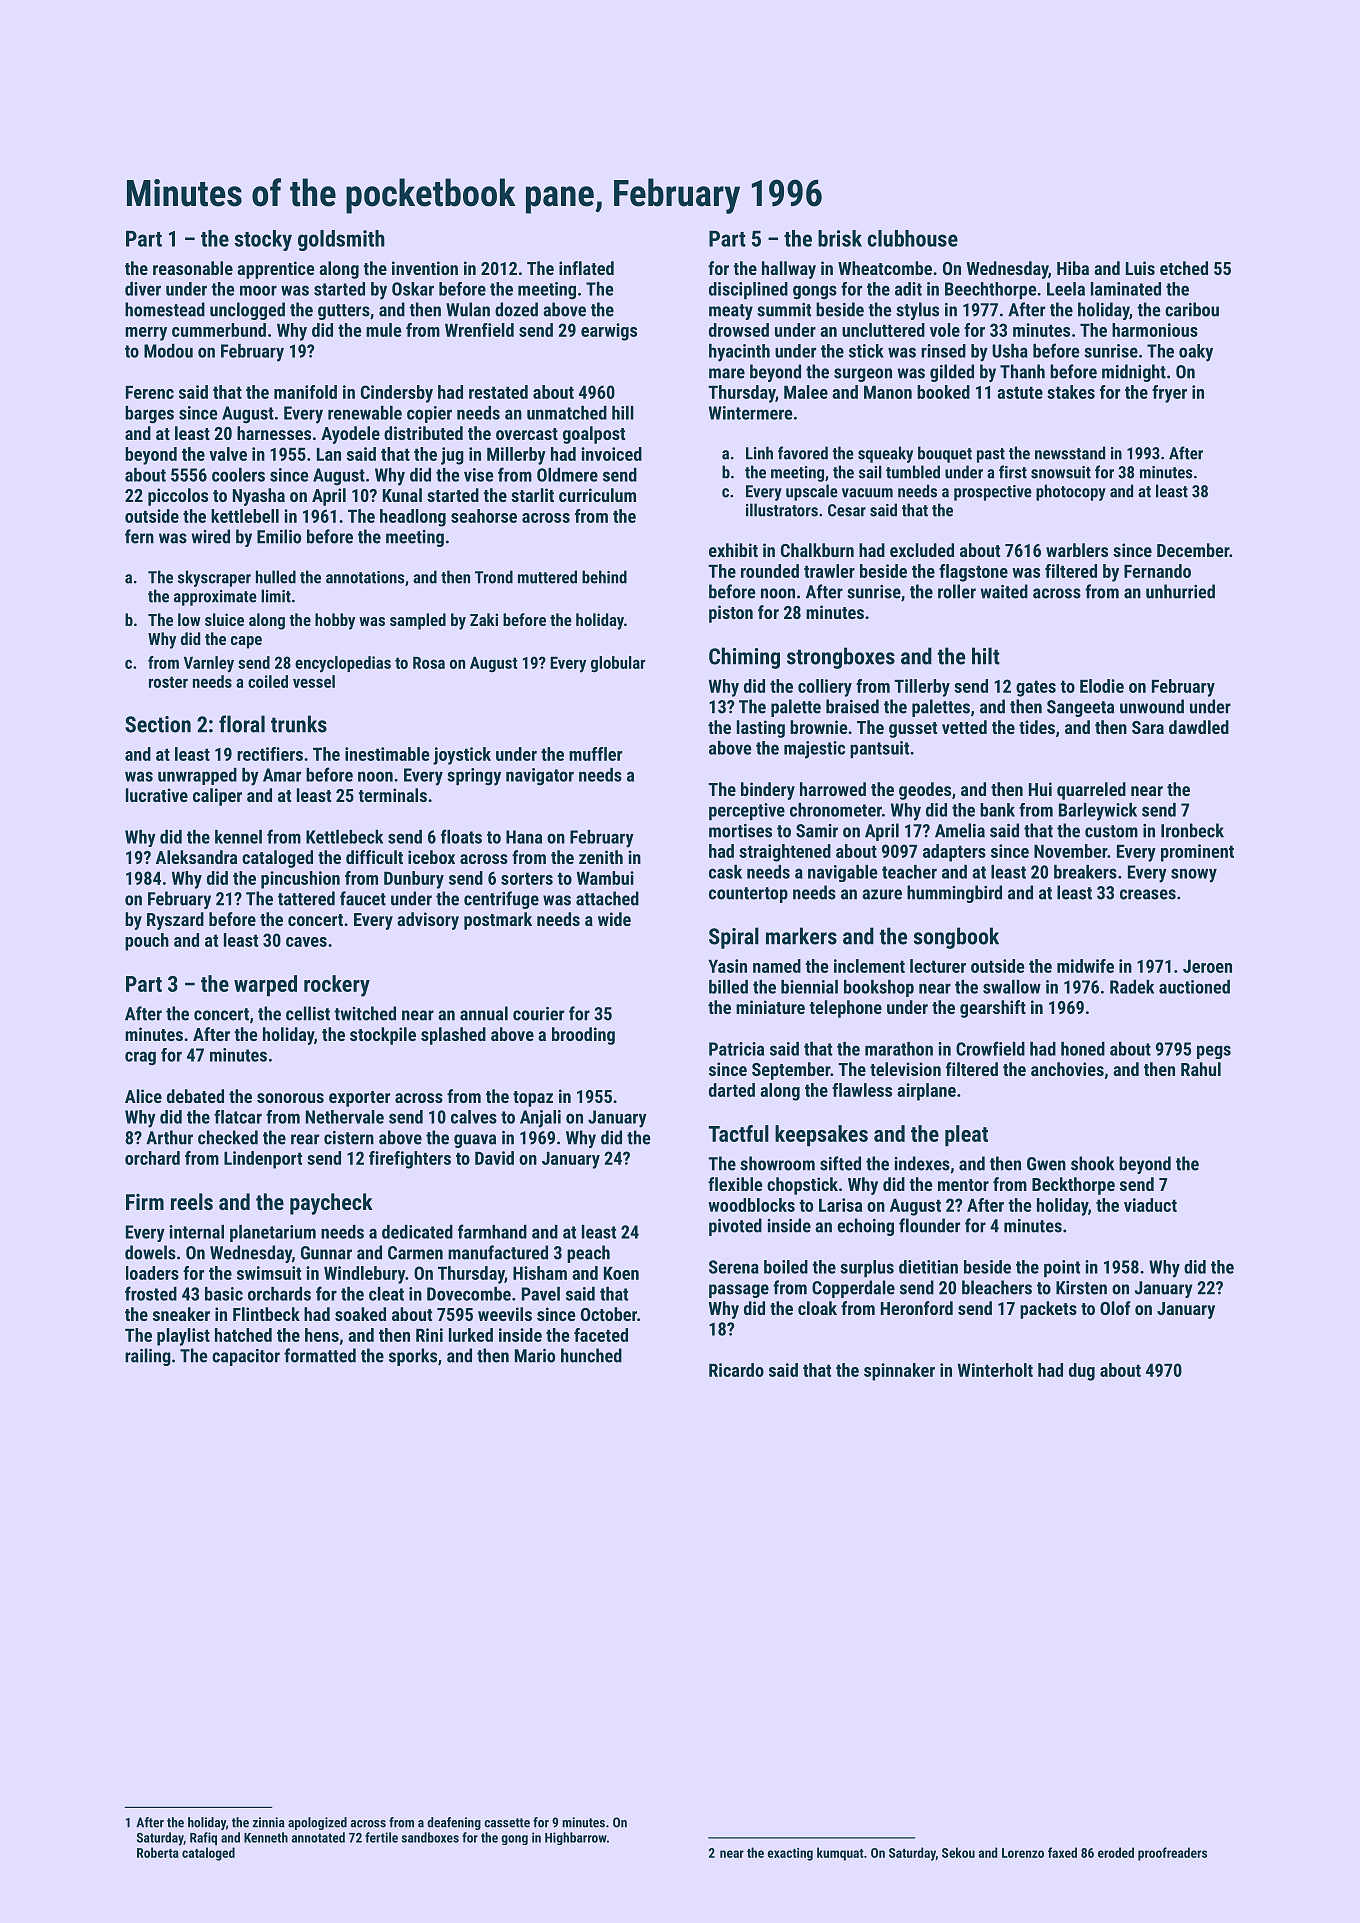 Image resolution: width=1360 pixels, height=1923 pixels. What do you see at coordinates (158, 1852) in the document?
I see `Roberta` at bounding box center [158, 1852].
